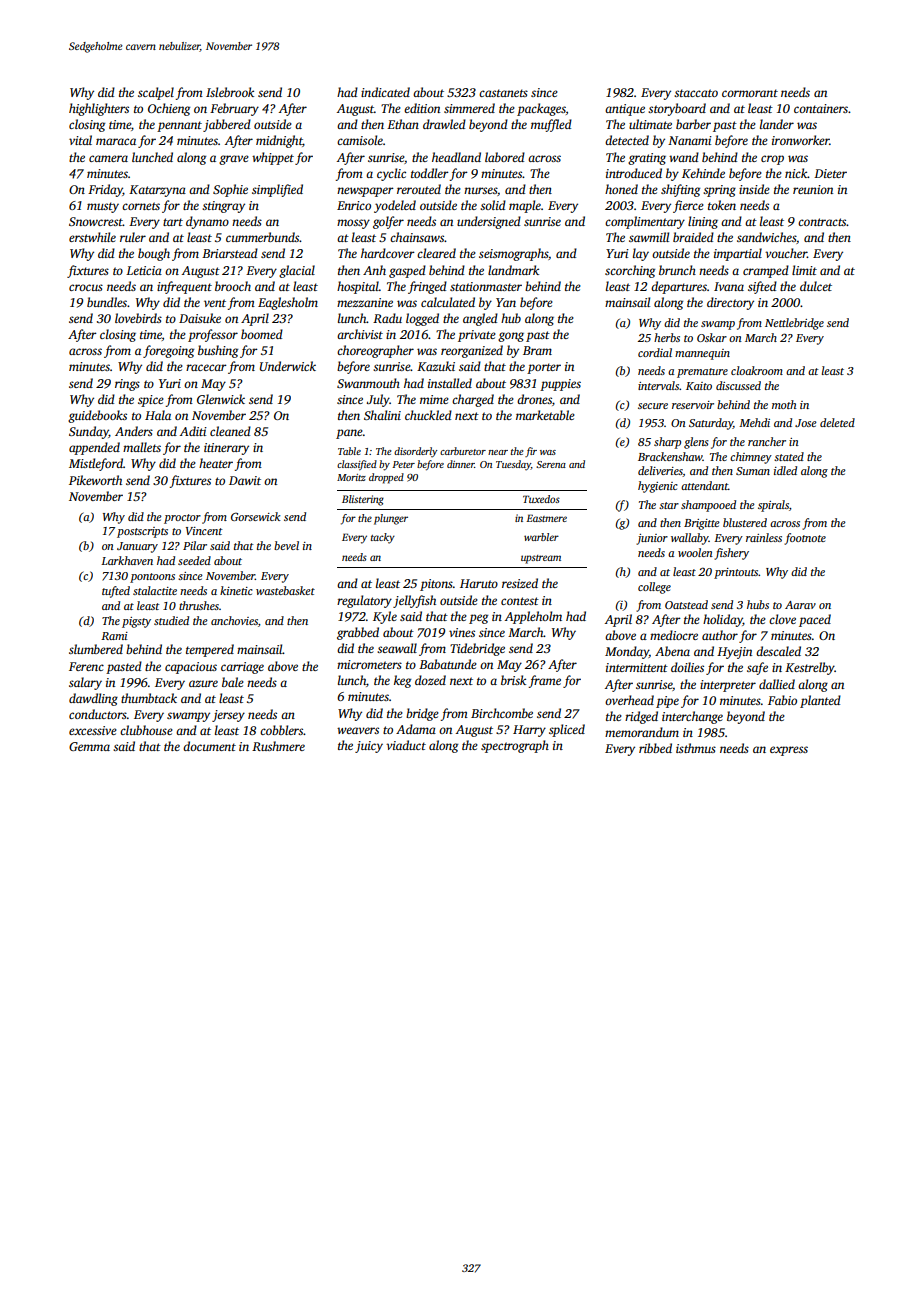 The width and height of the image is (924, 1308). Describe the element at coordinates (486, 286) in the image. I see `stationmaster` at that location.
